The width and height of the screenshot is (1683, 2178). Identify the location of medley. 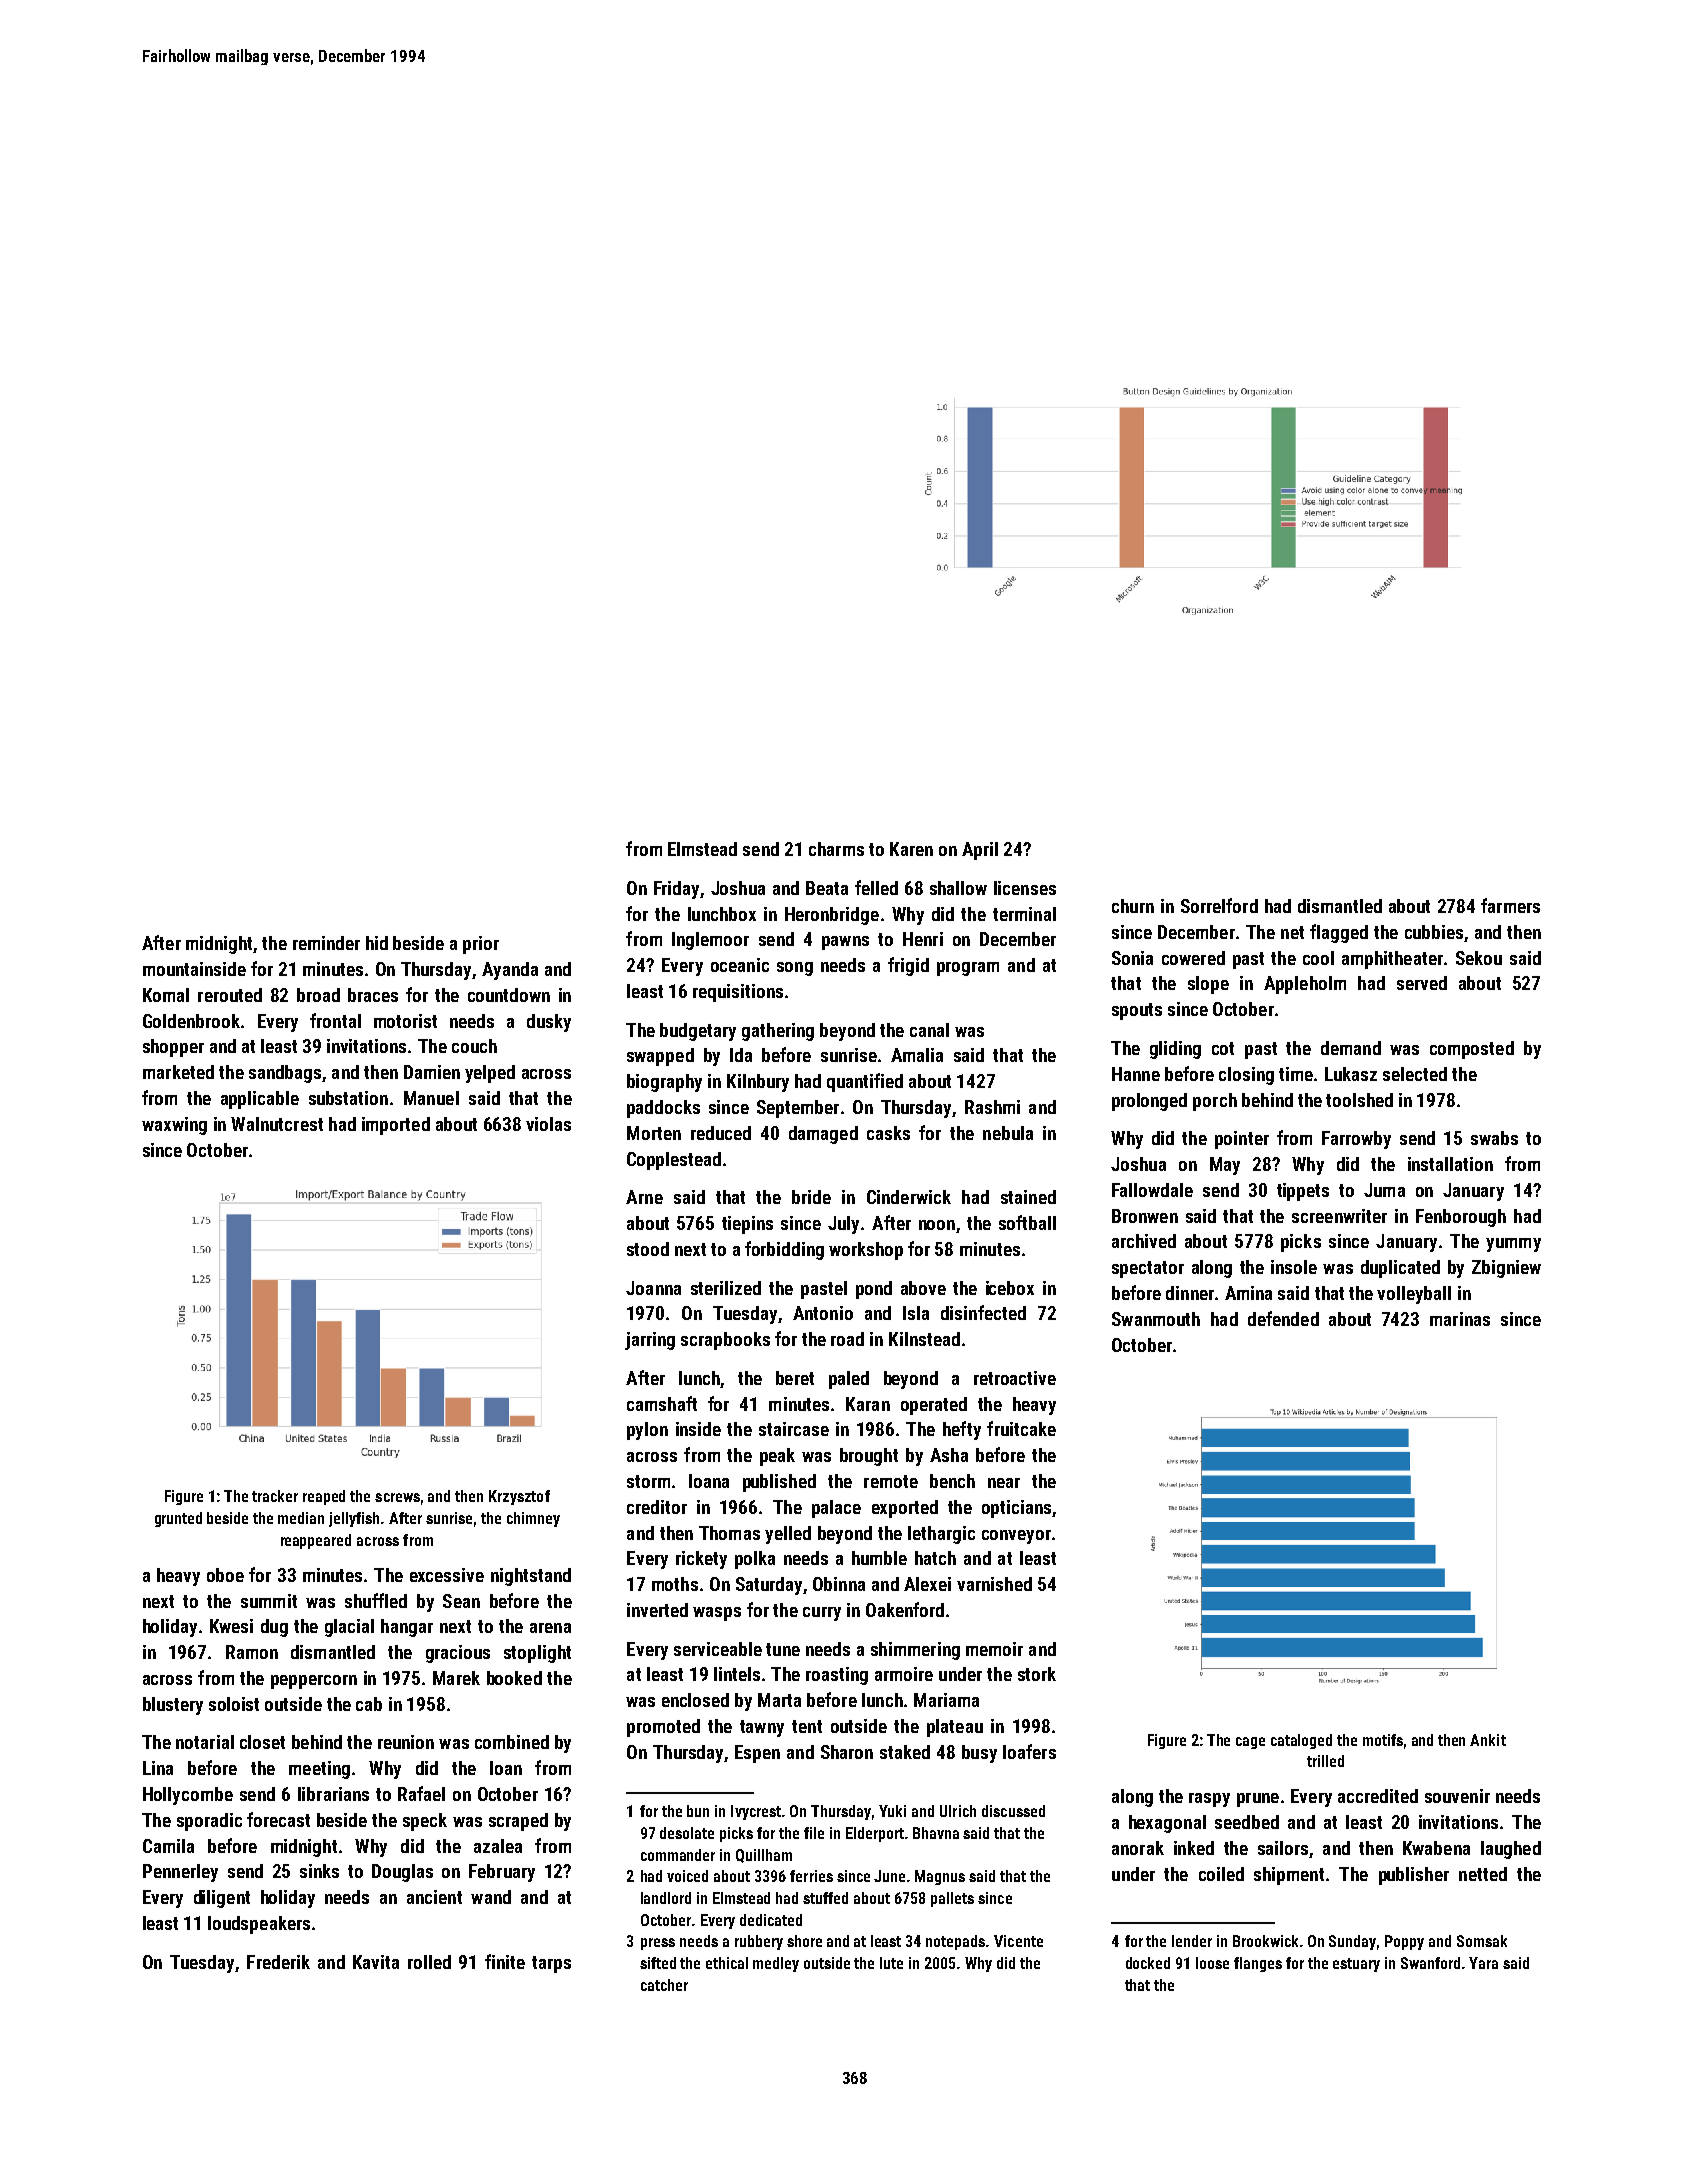
(776, 1964).
